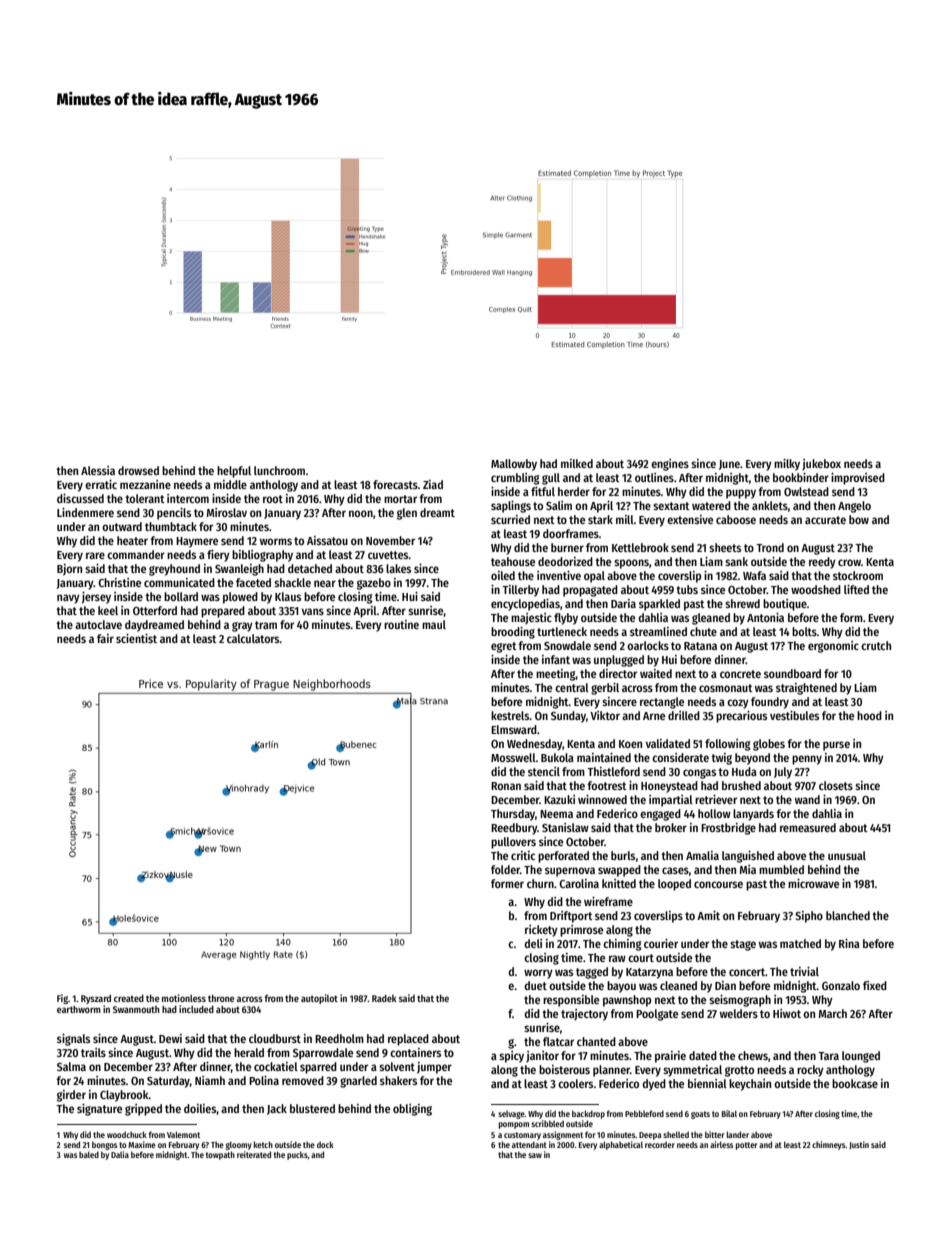 Image resolution: width=952 pixels, height=1233 pixels. What do you see at coordinates (262, 556) in the document?
I see `bibliography` at bounding box center [262, 556].
